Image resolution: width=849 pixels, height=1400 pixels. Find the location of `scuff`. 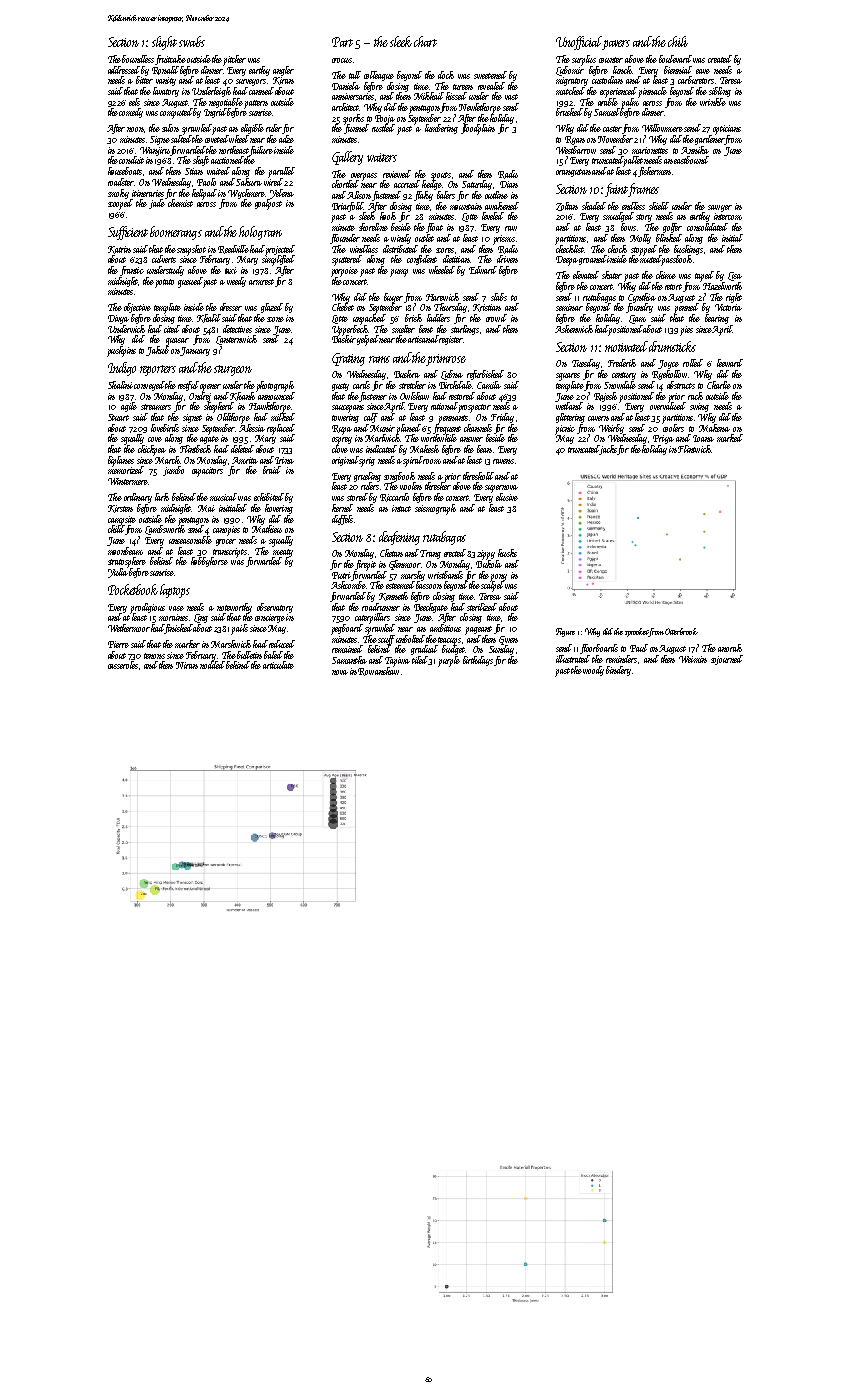

scuff is located at coordinates (386, 640).
